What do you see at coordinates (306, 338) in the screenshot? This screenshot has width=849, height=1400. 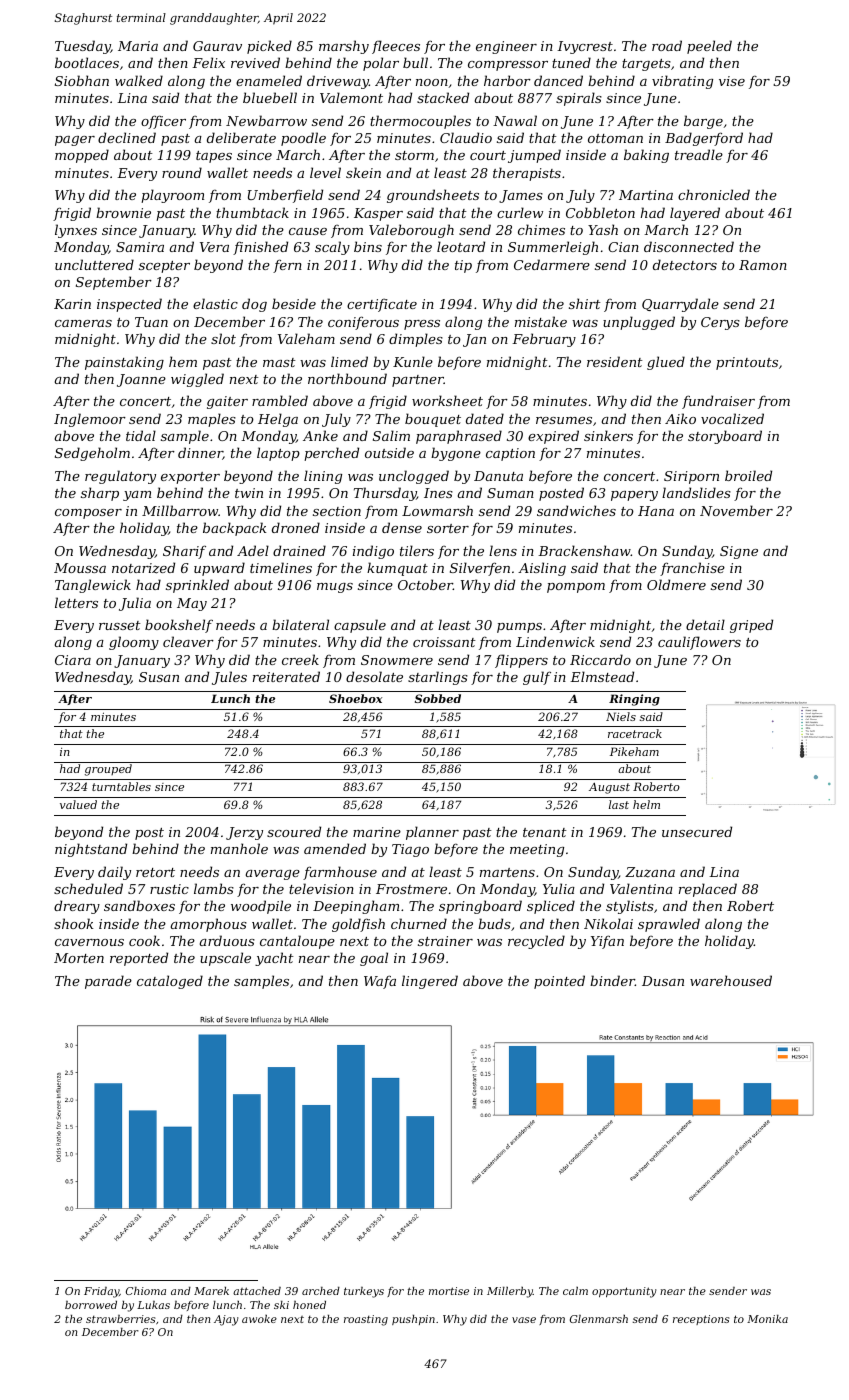 I see `Valeham` at bounding box center [306, 338].
